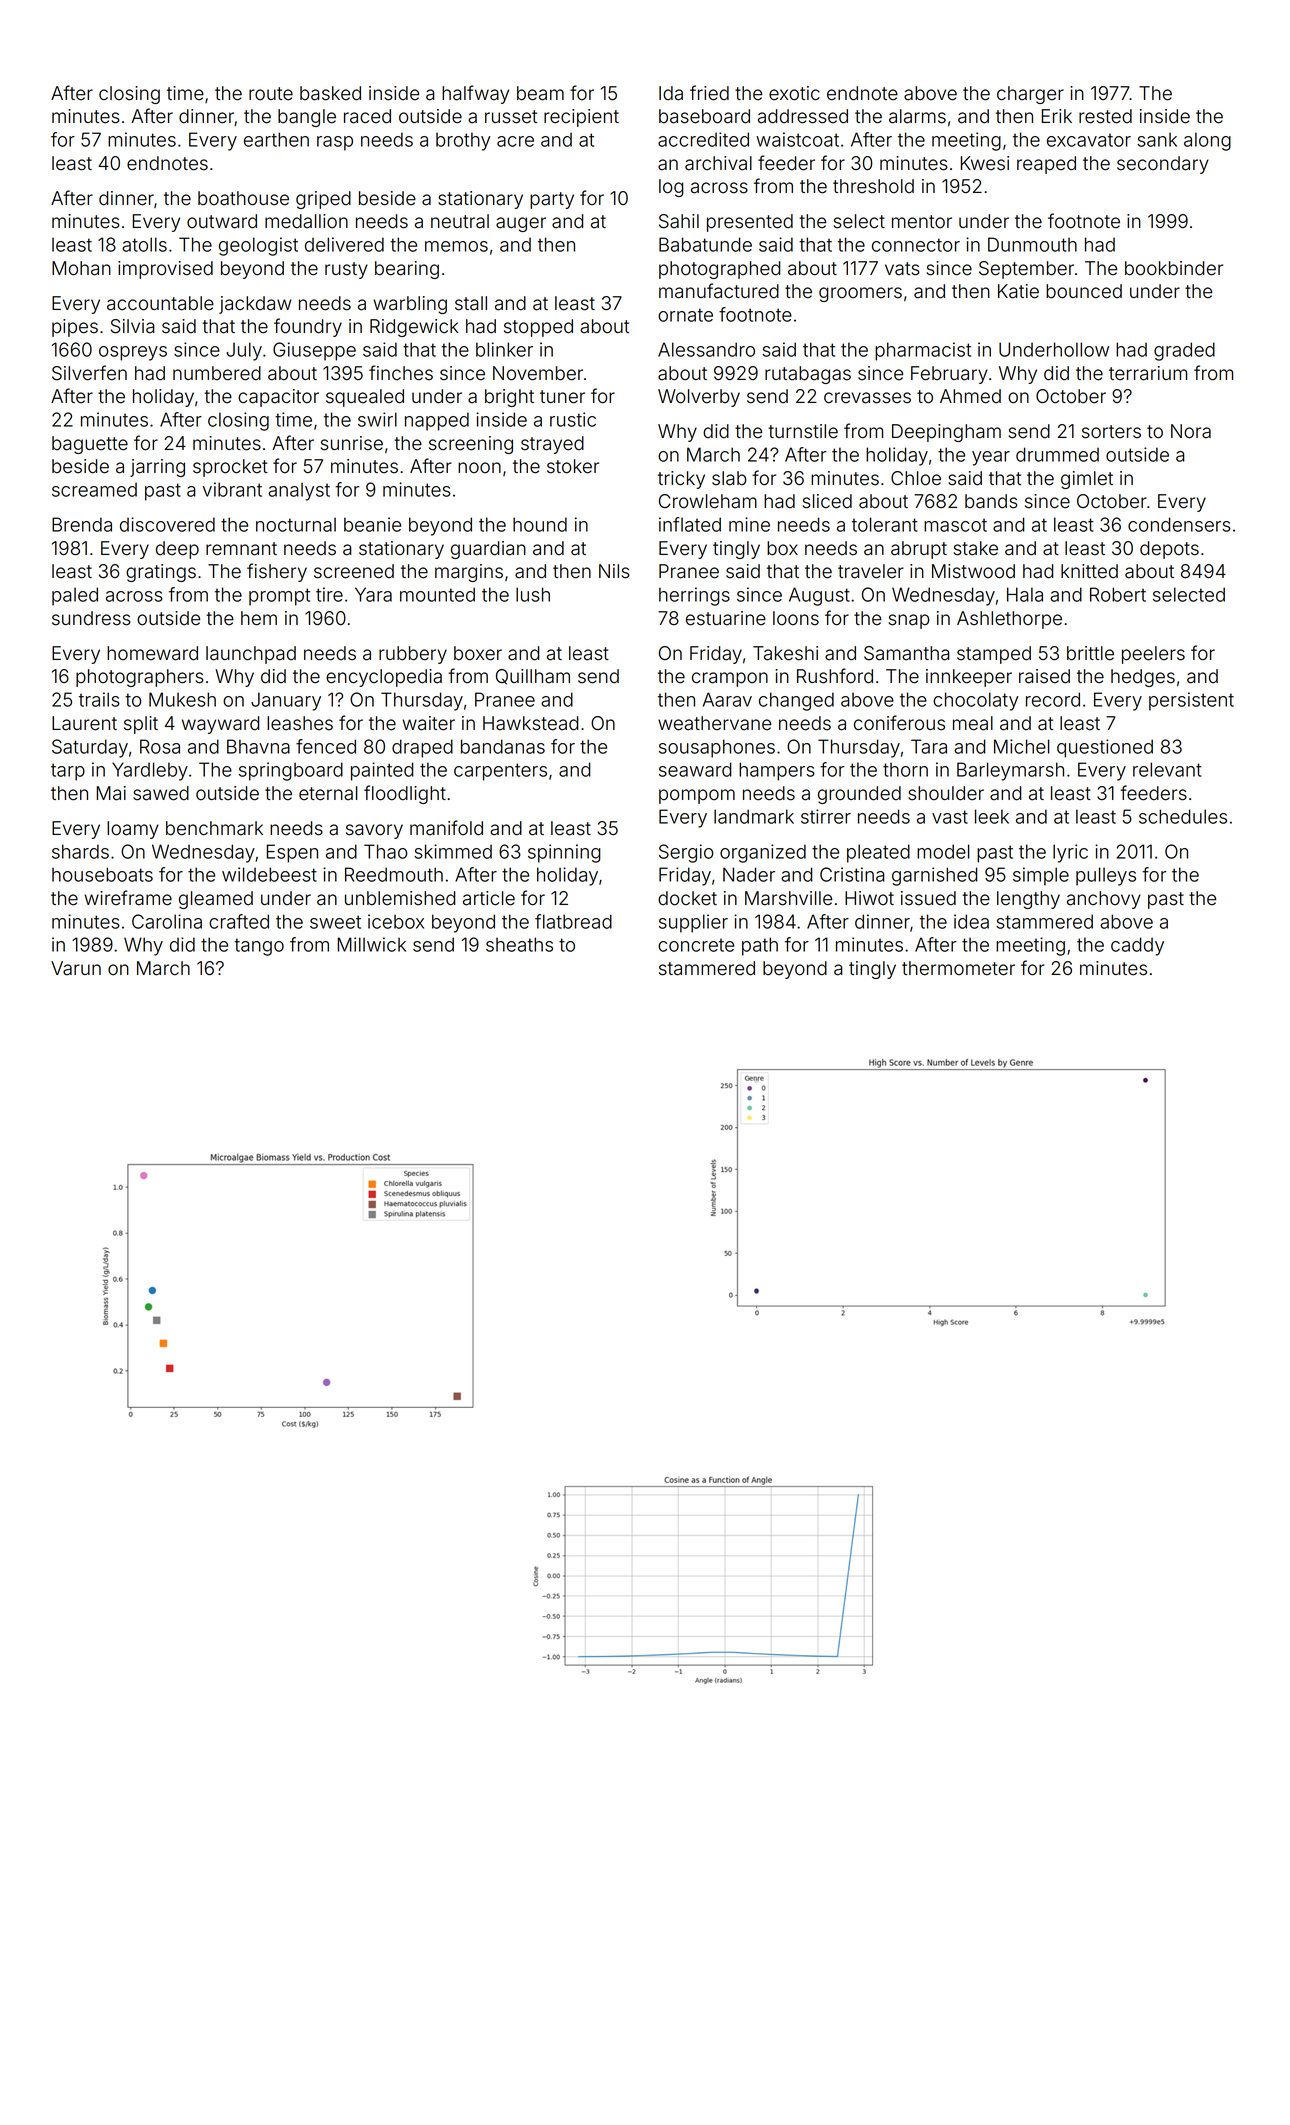 This image has width=1290, height=2125. Describe the element at coordinates (796, 618) in the image. I see `loons` at that location.
